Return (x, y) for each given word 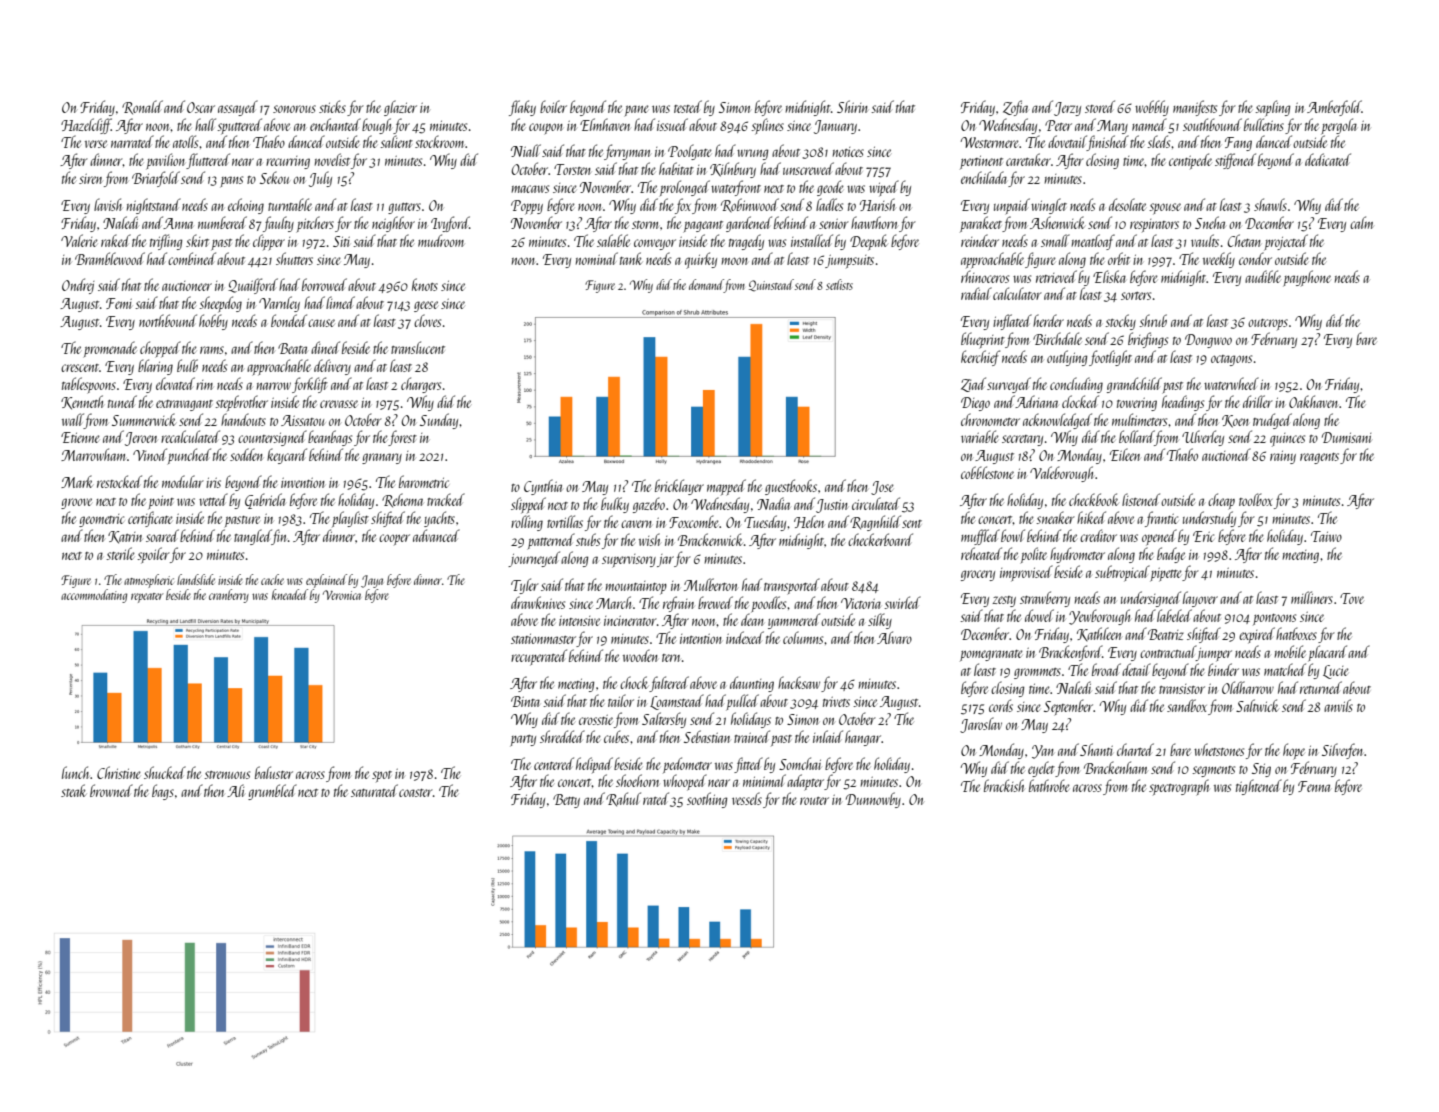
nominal (597, 258)
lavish (108, 204)
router (814, 801)
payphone (1307, 278)
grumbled (272, 792)
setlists (839, 284)
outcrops (1268, 324)
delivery (332, 367)
